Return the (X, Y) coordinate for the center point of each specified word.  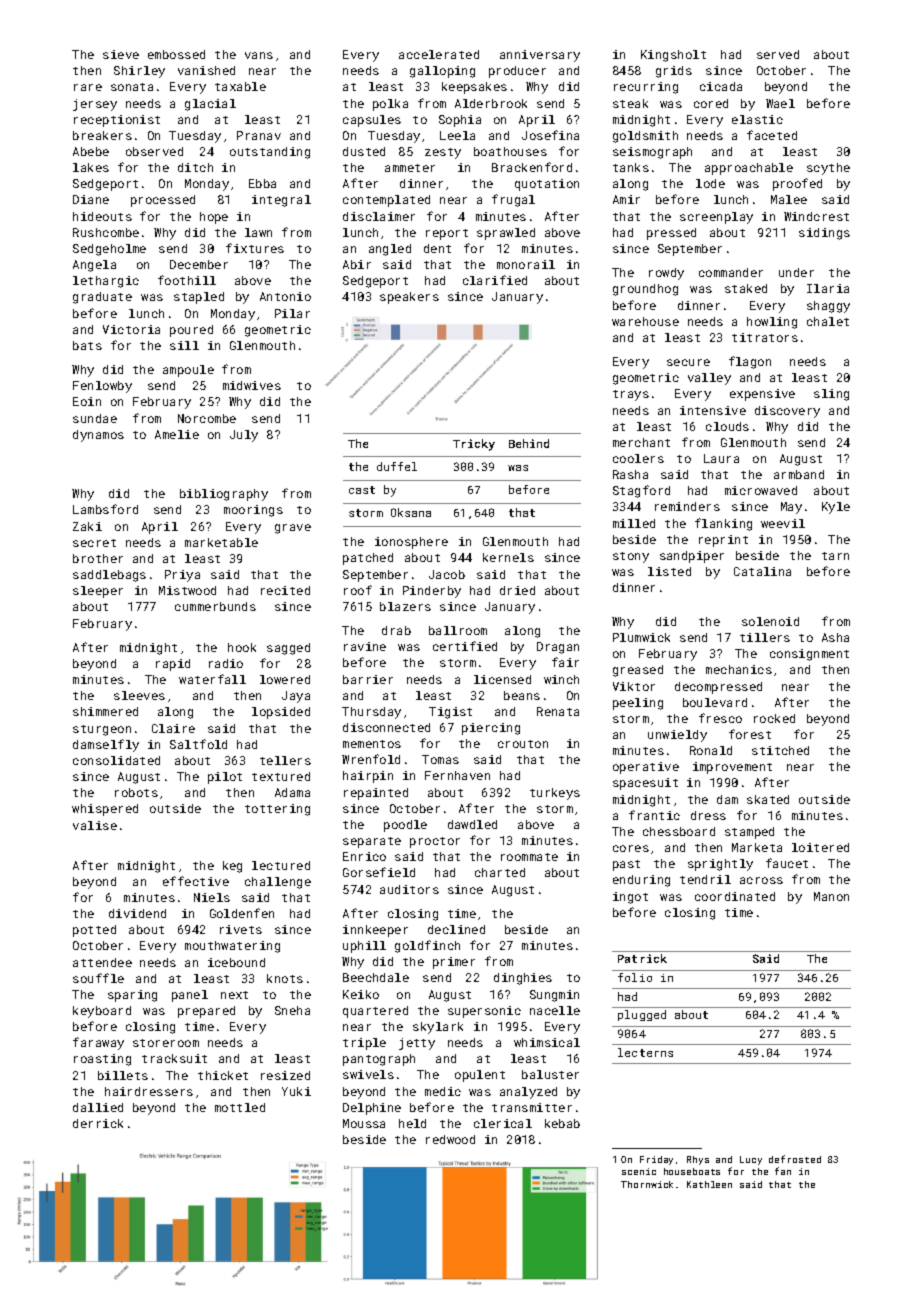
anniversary (540, 56)
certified (465, 646)
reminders (687, 506)
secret (94, 543)
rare (88, 87)
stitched (780, 750)
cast (362, 490)
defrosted (795, 1159)
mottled (240, 1107)
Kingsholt (673, 56)
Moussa (364, 1123)
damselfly (106, 745)
